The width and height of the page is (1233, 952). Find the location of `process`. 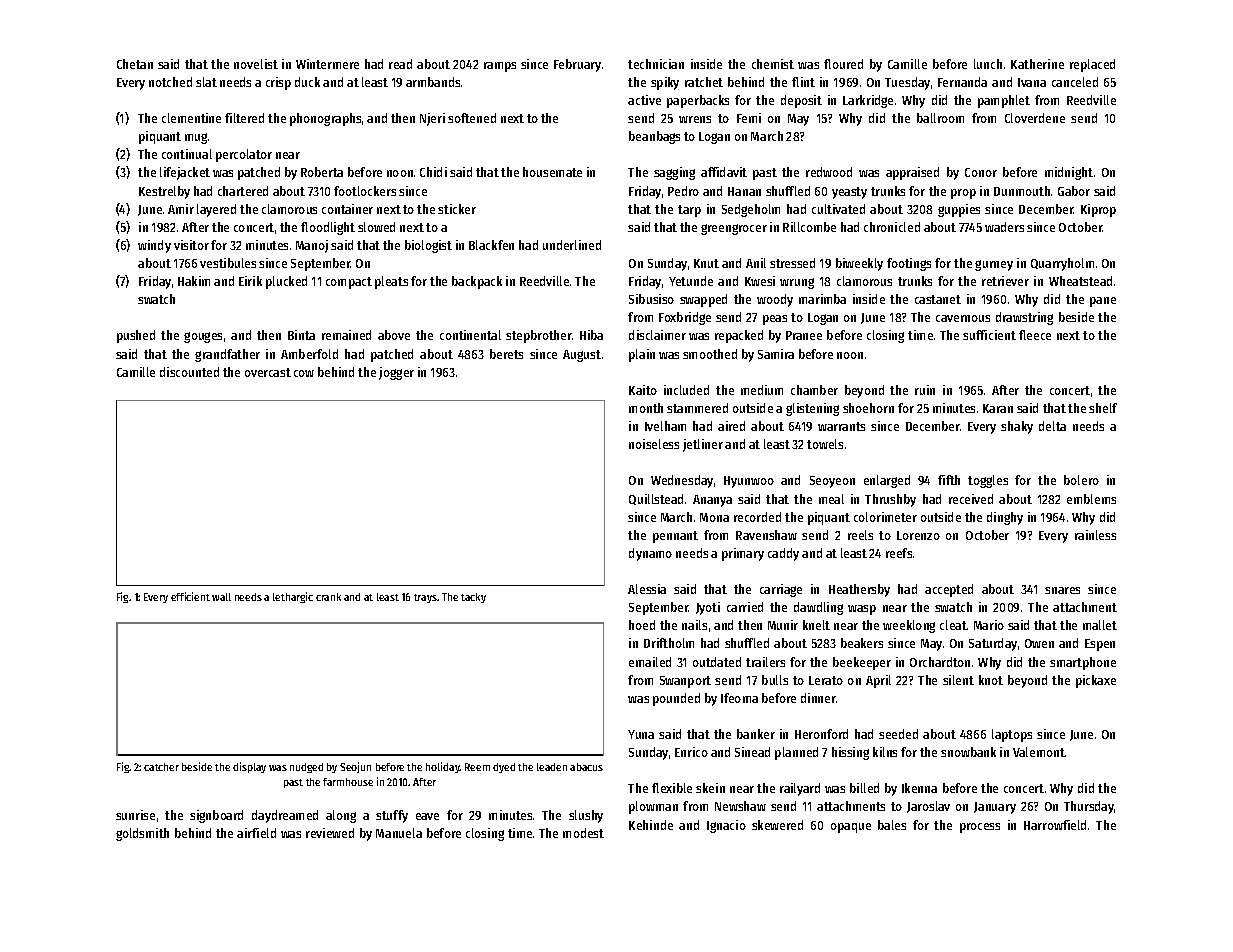

process is located at coordinates (980, 828).
